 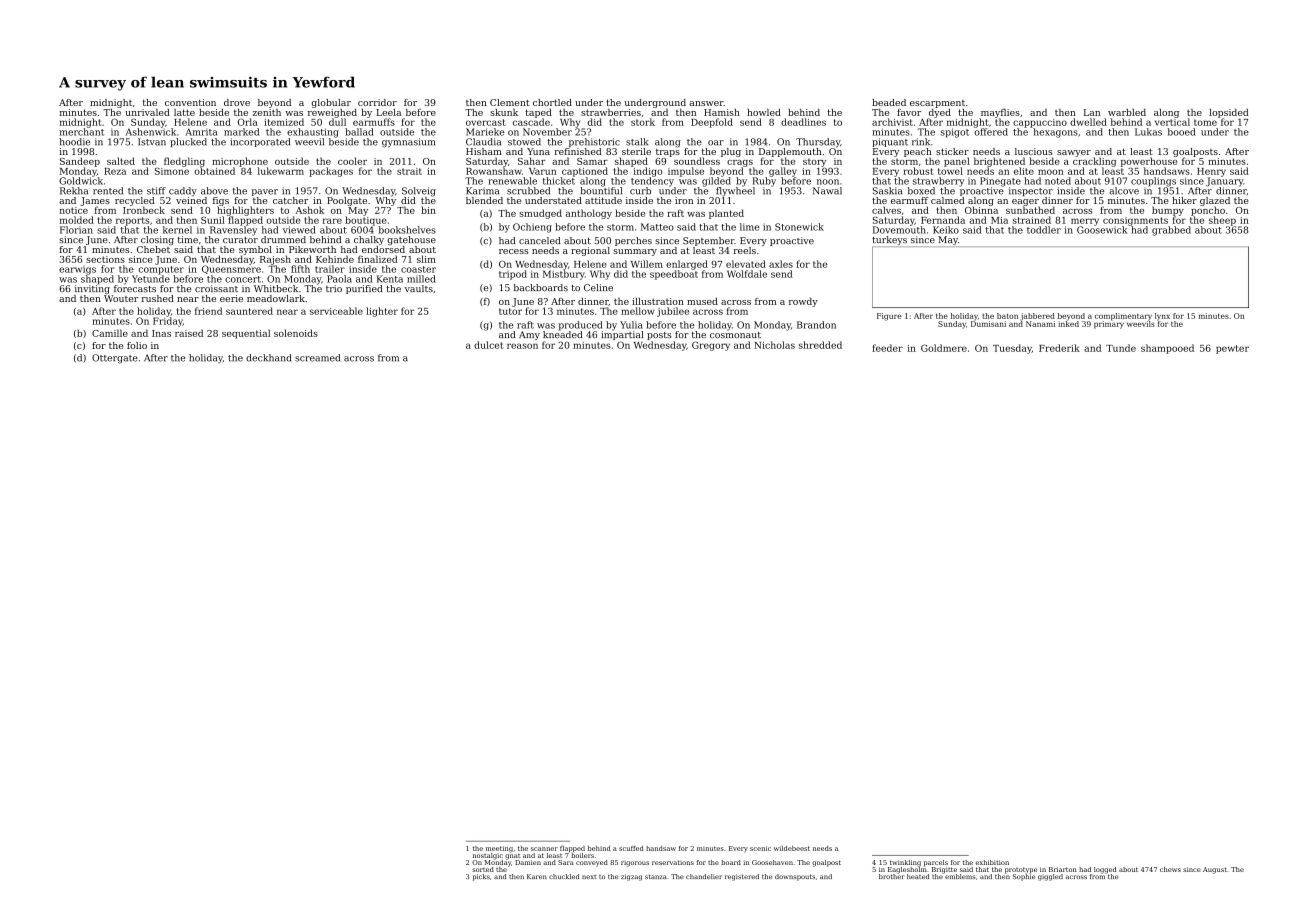 I want to click on logged, so click(x=1105, y=870).
